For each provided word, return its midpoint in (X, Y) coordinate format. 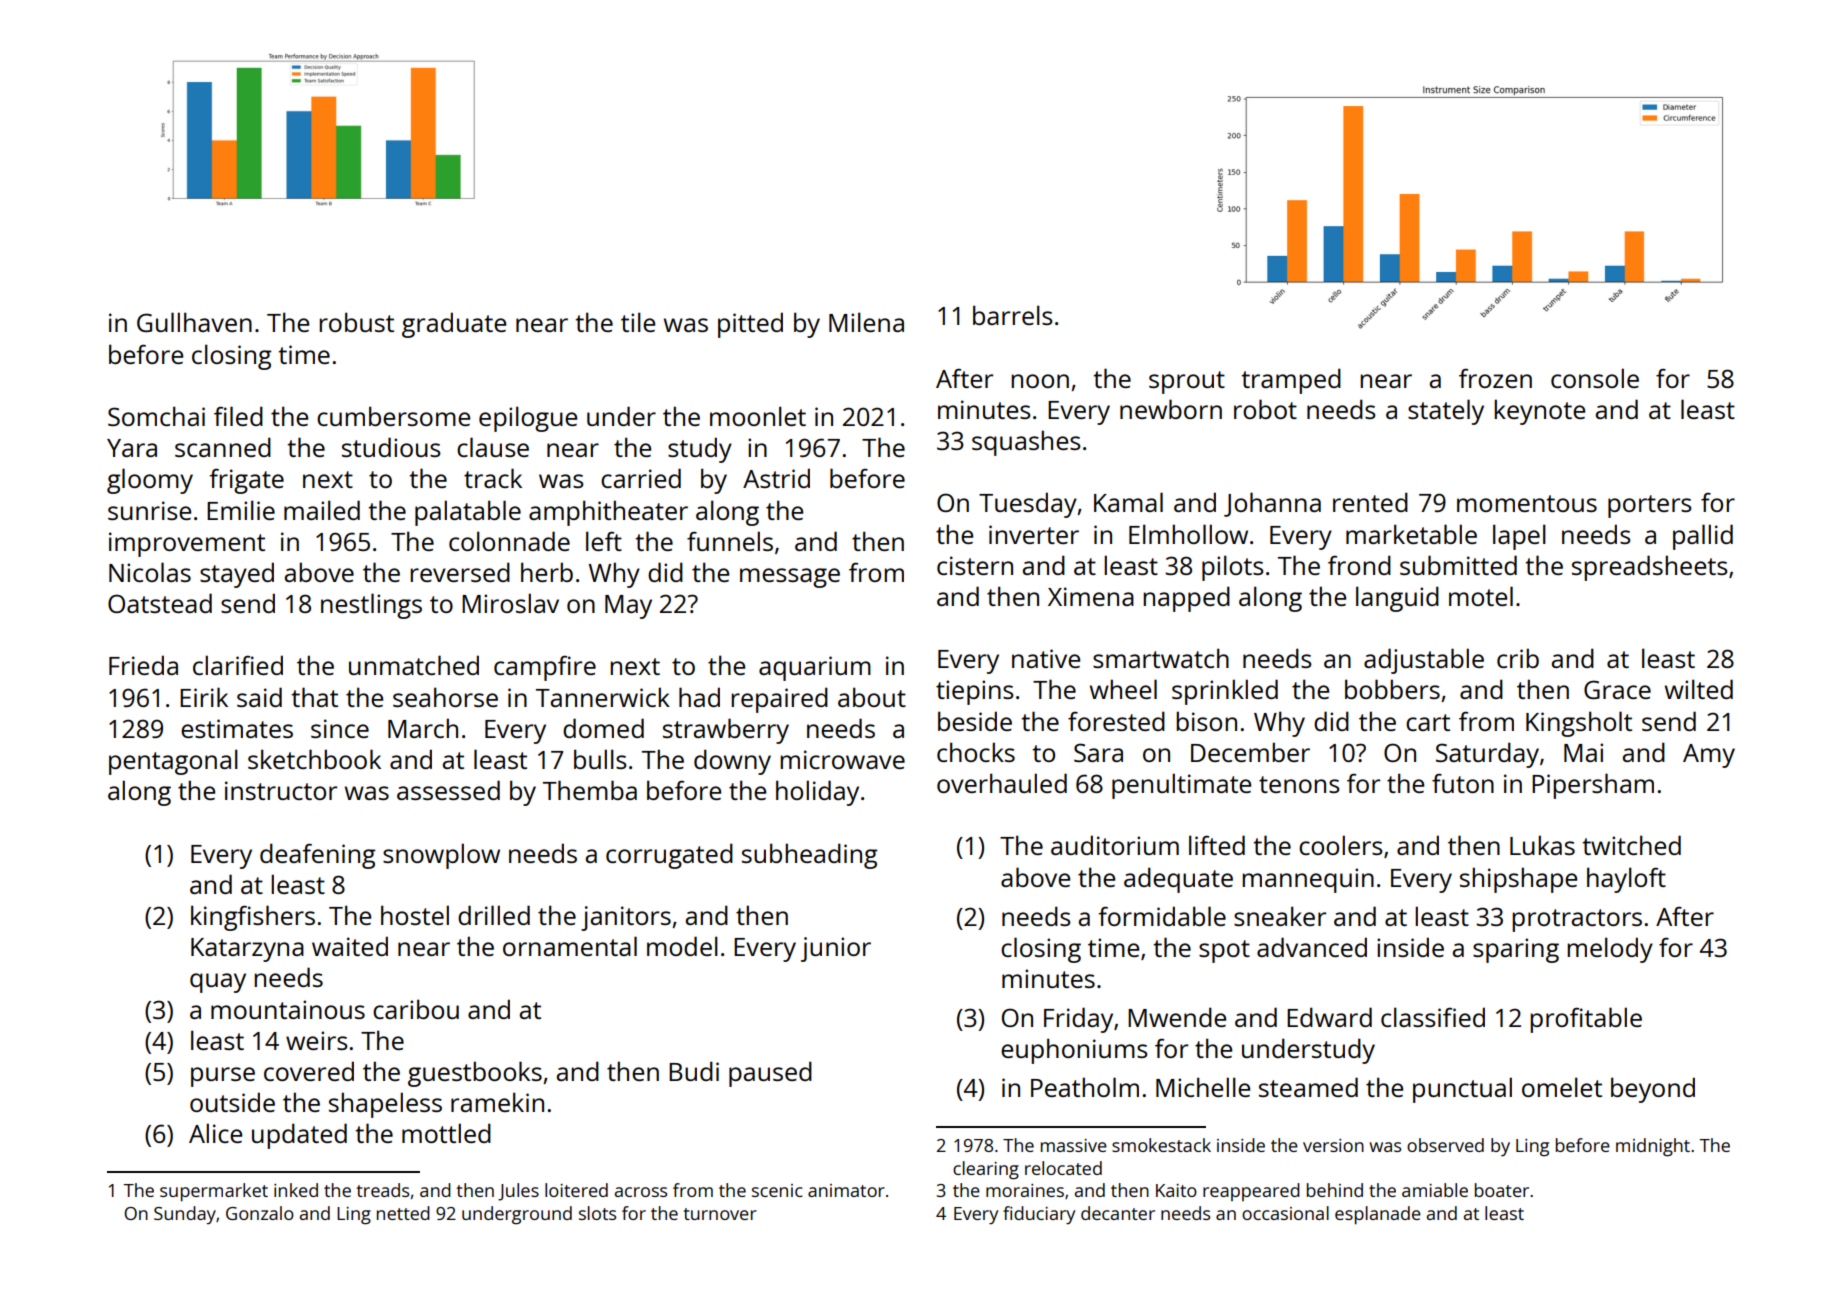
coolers (1341, 845)
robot (1265, 409)
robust (356, 322)
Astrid (776, 478)
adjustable (1424, 661)
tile (638, 322)
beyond (1653, 1090)
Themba (590, 790)
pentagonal (173, 762)
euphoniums (1074, 1051)
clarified (238, 665)
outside (232, 1102)
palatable (468, 513)
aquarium (815, 668)
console (1595, 378)
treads (382, 1190)
